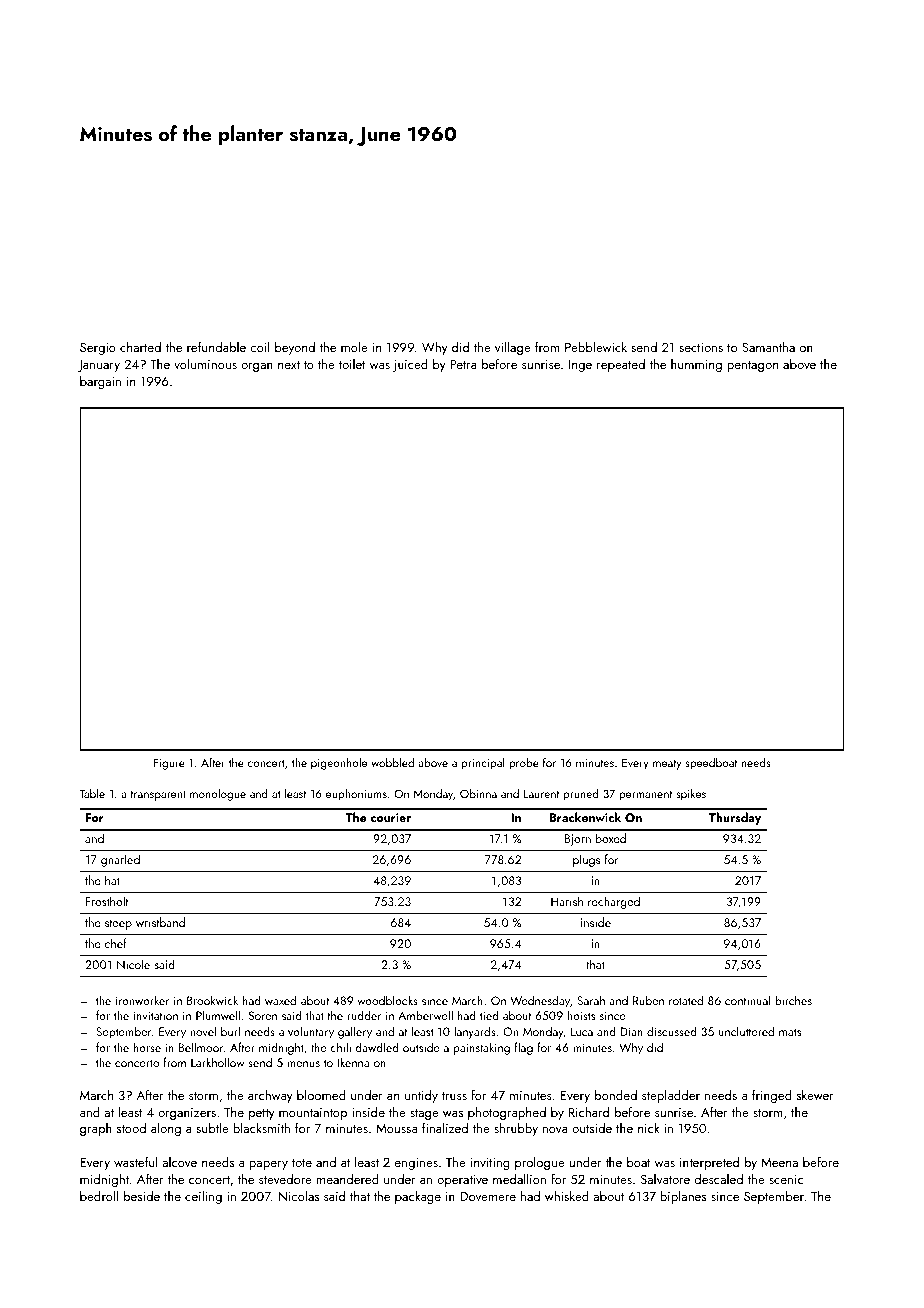  Describe the element at coordinates (735, 818) in the screenshot. I see `Thursday` at that location.
